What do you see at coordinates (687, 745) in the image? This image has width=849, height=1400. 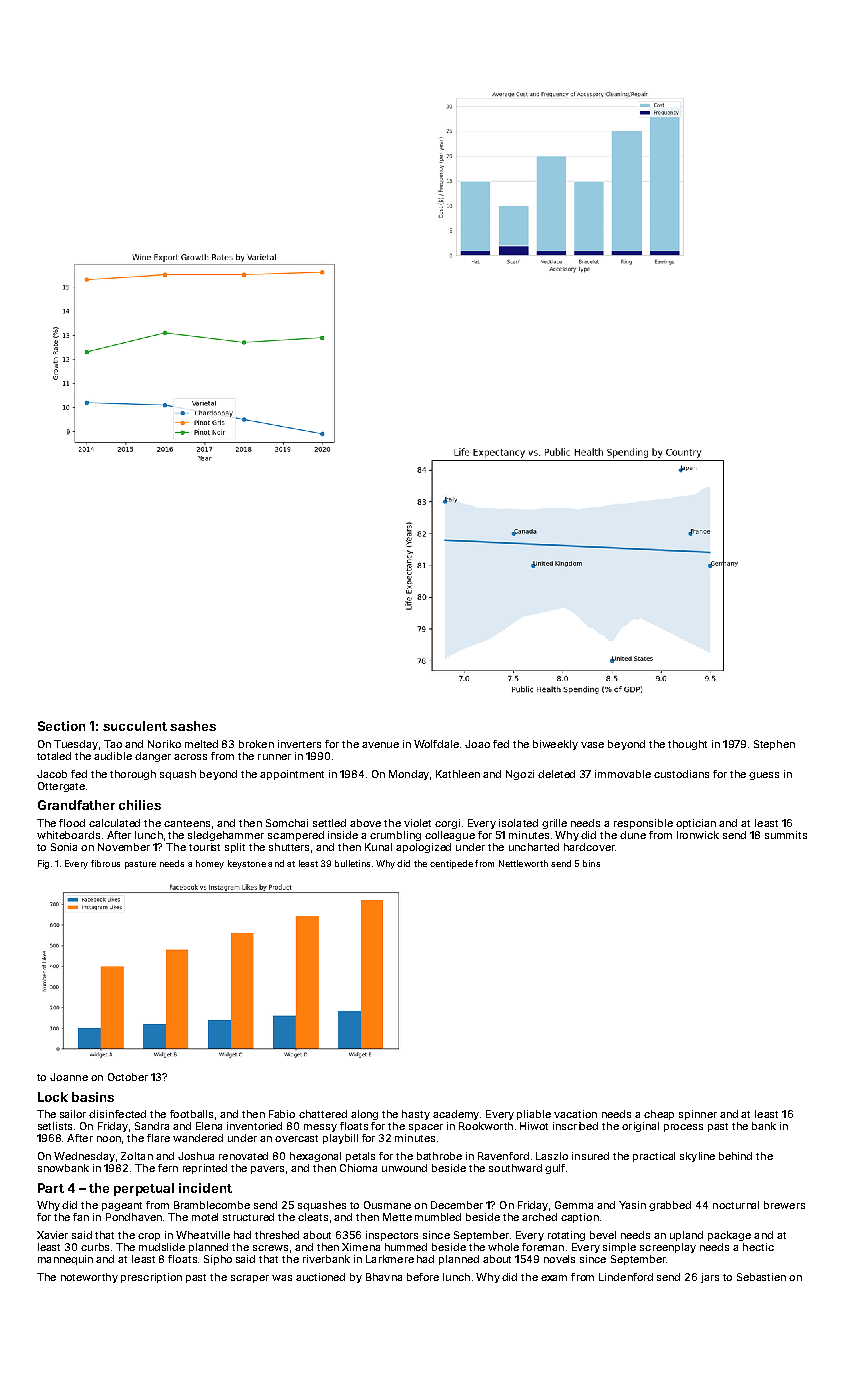 I see `thought` at bounding box center [687, 745].
